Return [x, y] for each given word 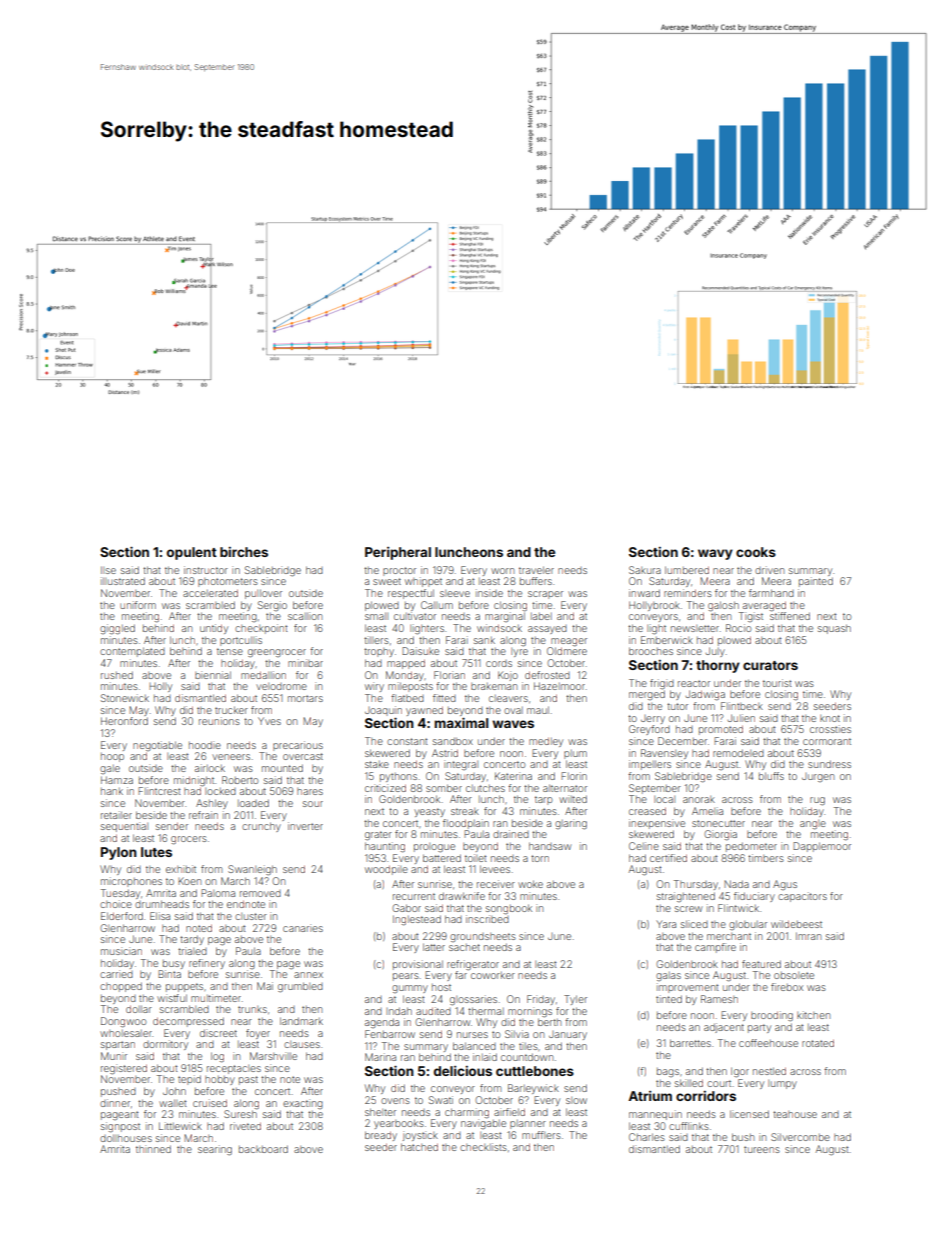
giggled [117, 629]
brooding [772, 1016]
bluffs [771, 776]
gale [110, 769]
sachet [464, 947]
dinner [115, 1103]
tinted [669, 999]
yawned [424, 711]
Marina [380, 1057]
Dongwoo [123, 1022]
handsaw [550, 846]
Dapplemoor [822, 847]
